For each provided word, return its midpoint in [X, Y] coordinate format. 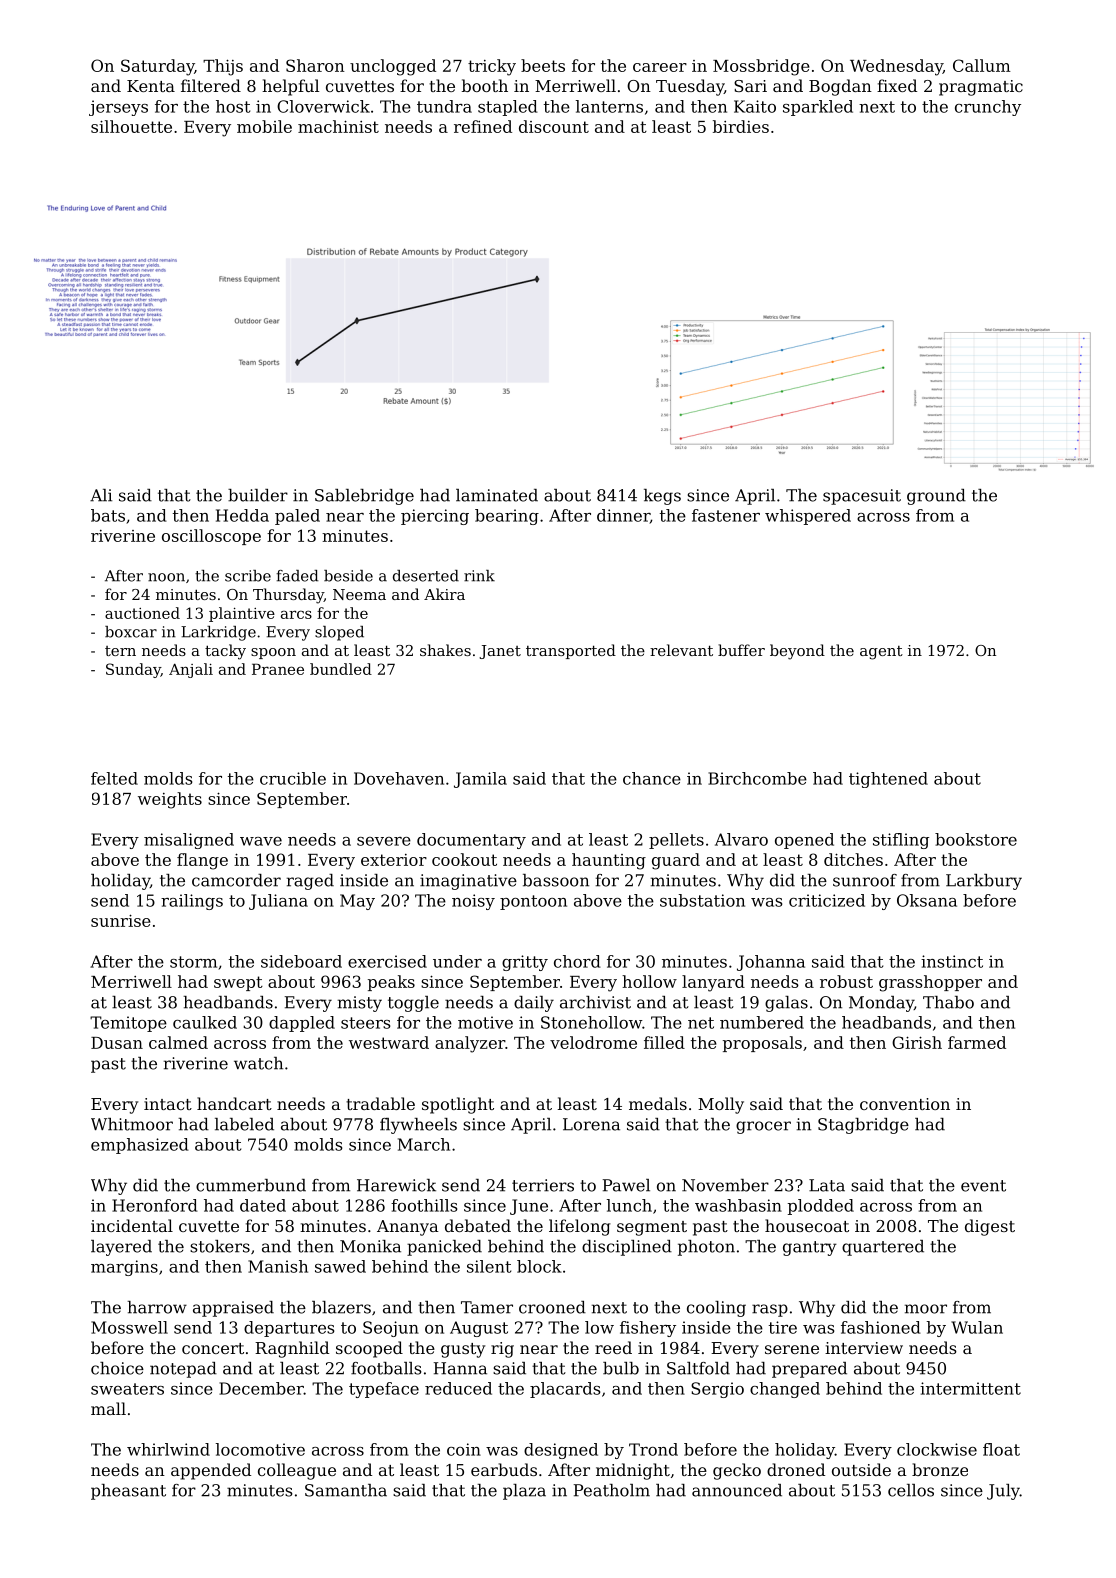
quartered [883, 1248]
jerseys [118, 108]
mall [108, 1408]
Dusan [117, 1043]
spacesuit [862, 497]
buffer [741, 650]
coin [464, 1449]
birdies [741, 126]
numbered [762, 1022]
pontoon [533, 902]
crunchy [988, 108]
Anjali [191, 670]
